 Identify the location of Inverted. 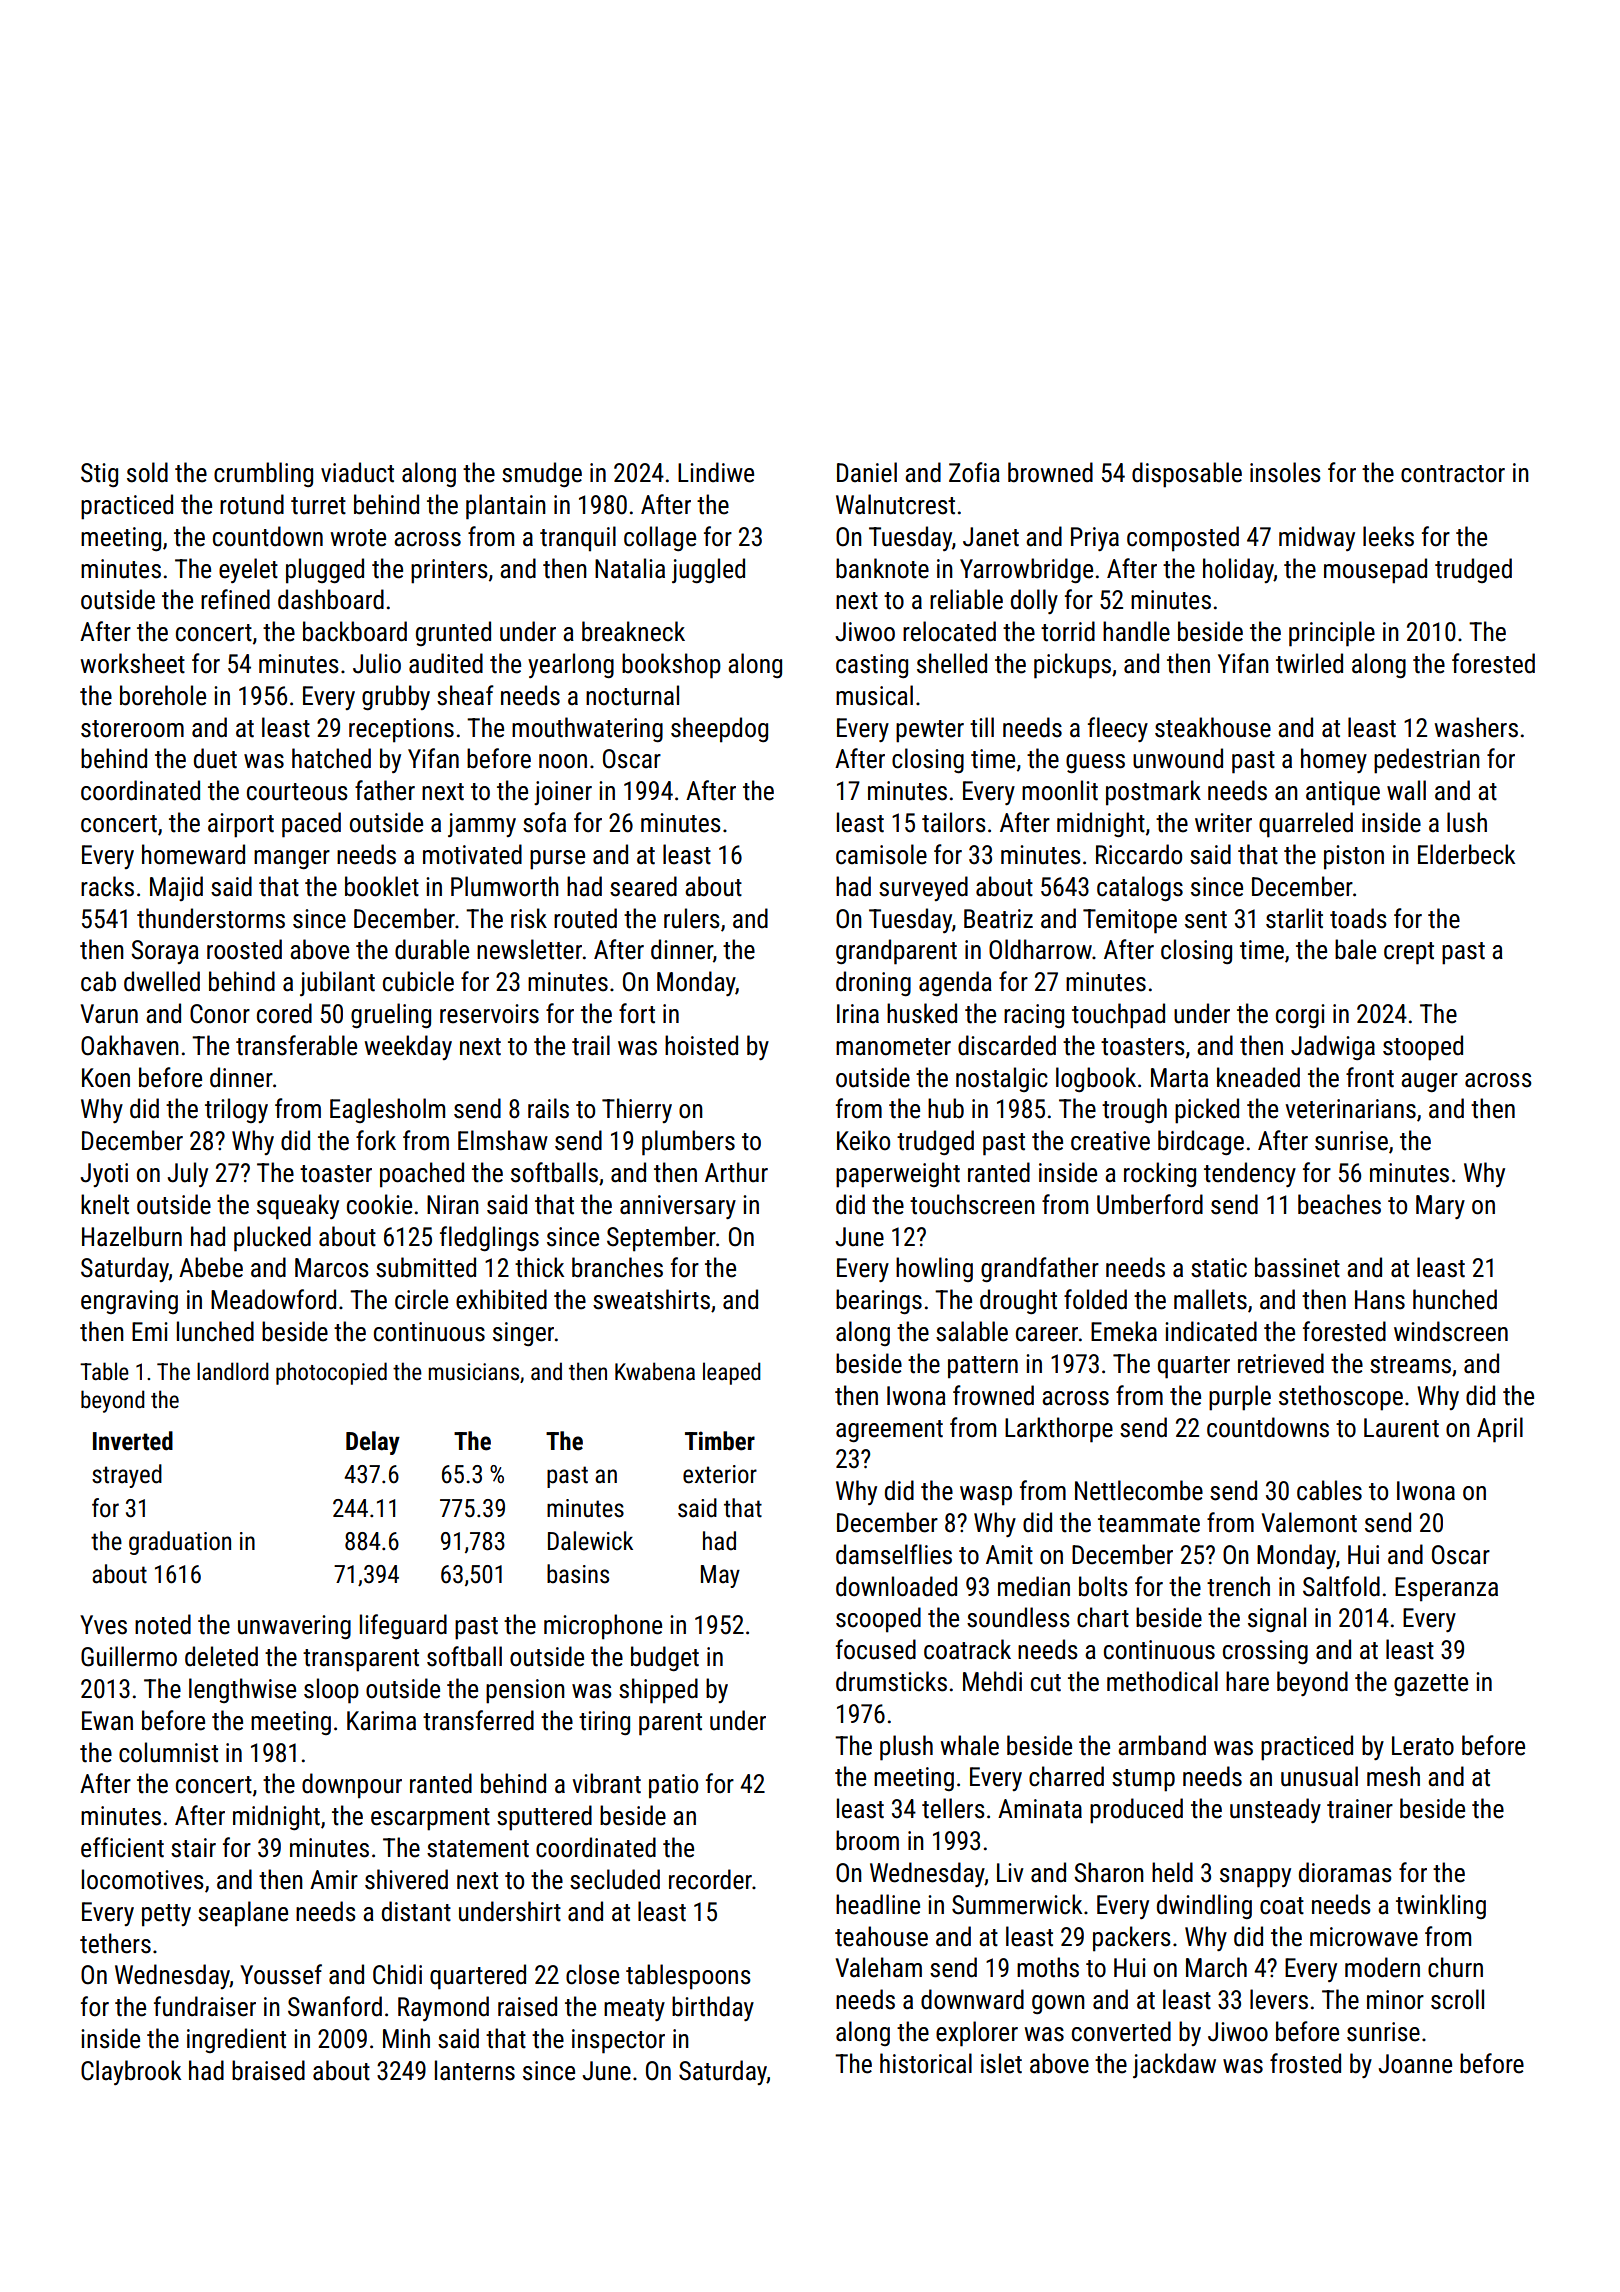
(133, 1441).
